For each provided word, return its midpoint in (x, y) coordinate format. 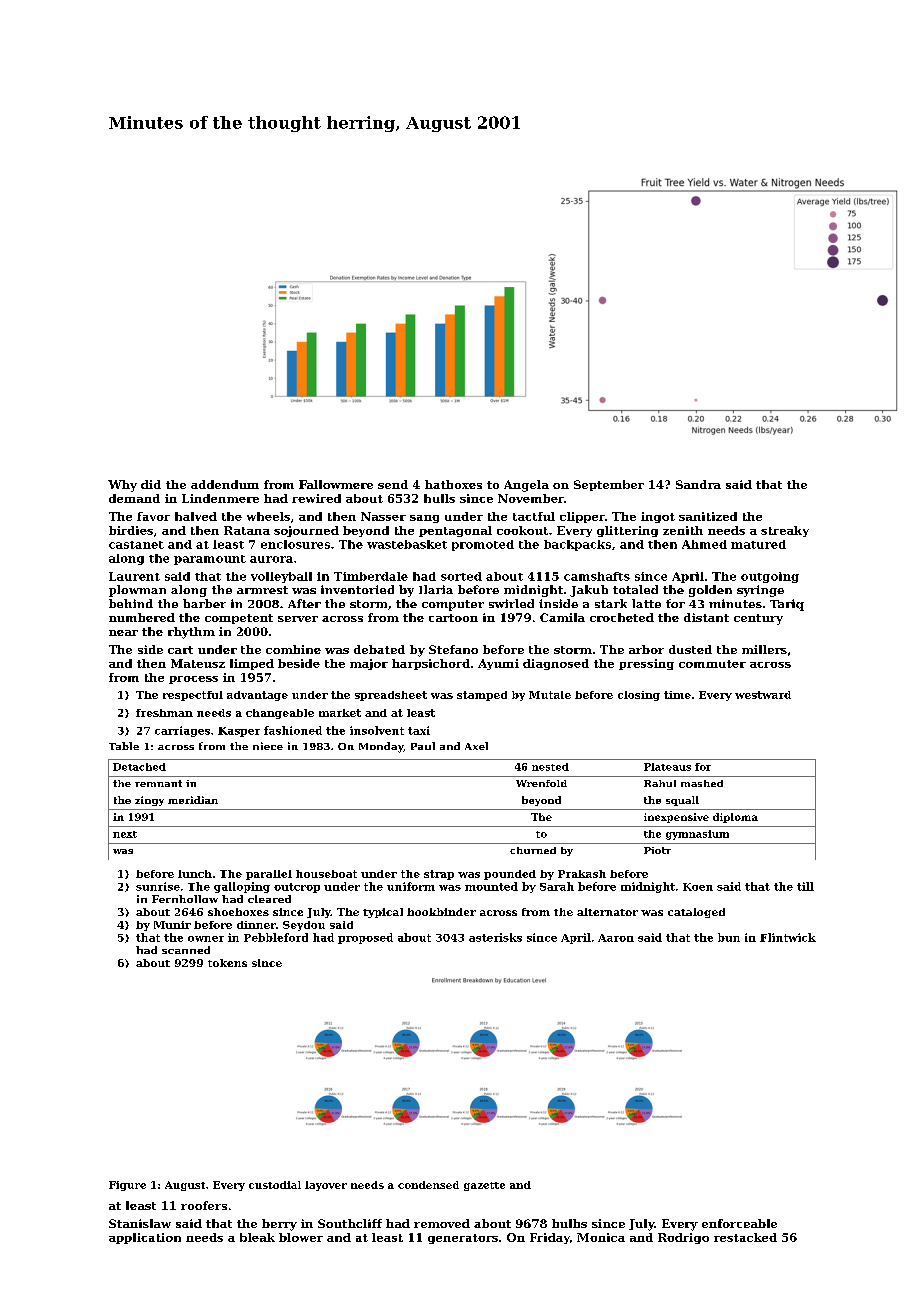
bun (729, 937)
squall (682, 801)
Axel (476, 746)
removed (442, 1223)
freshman (164, 713)
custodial (275, 1185)
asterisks (495, 937)
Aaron (616, 938)
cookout (522, 530)
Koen (698, 887)
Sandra (698, 484)
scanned (186, 950)
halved (196, 516)
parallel (269, 875)
